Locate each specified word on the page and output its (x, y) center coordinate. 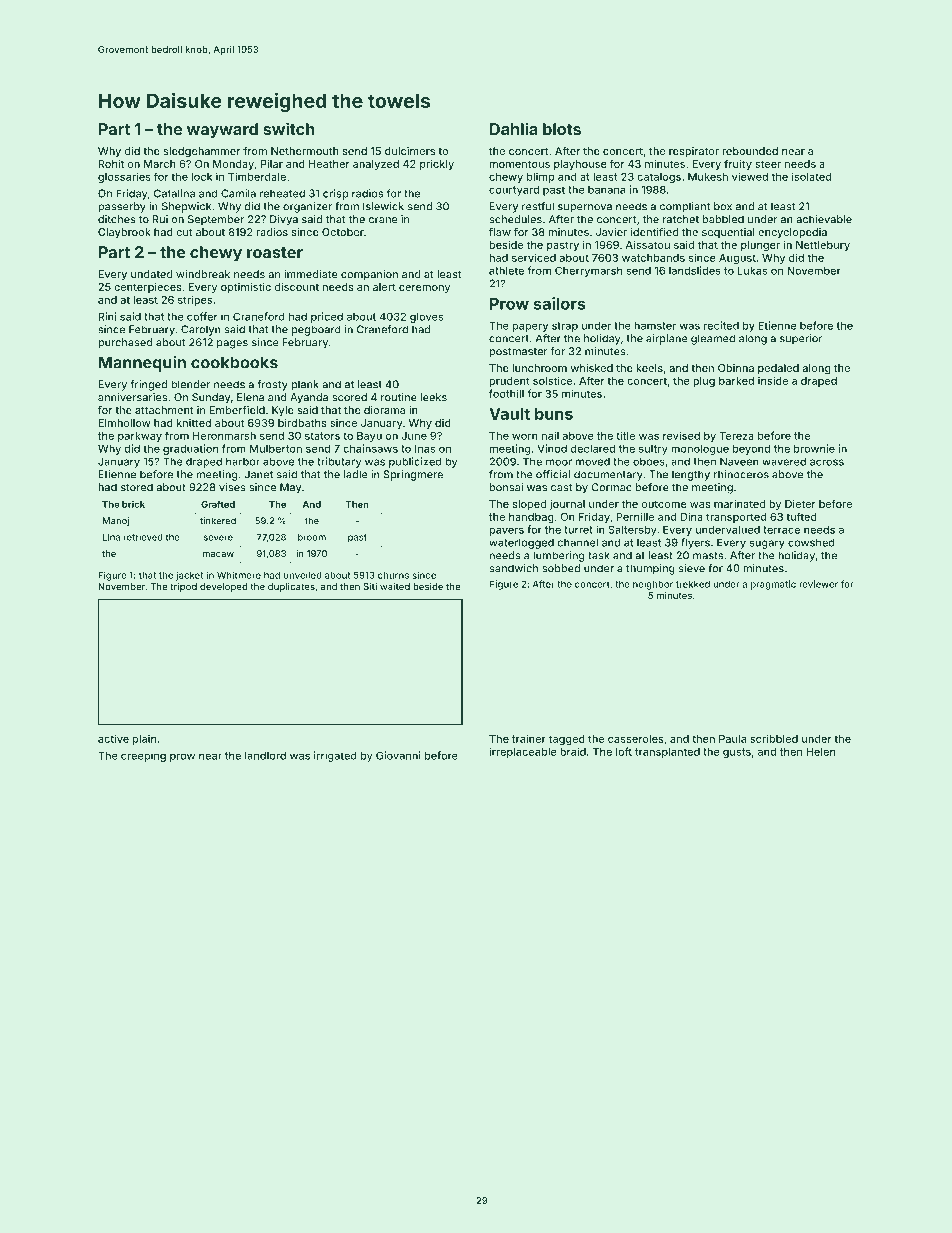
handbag (531, 518)
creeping (143, 756)
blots (562, 129)
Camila (238, 193)
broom (312, 537)
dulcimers (410, 151)
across (827, 462)
